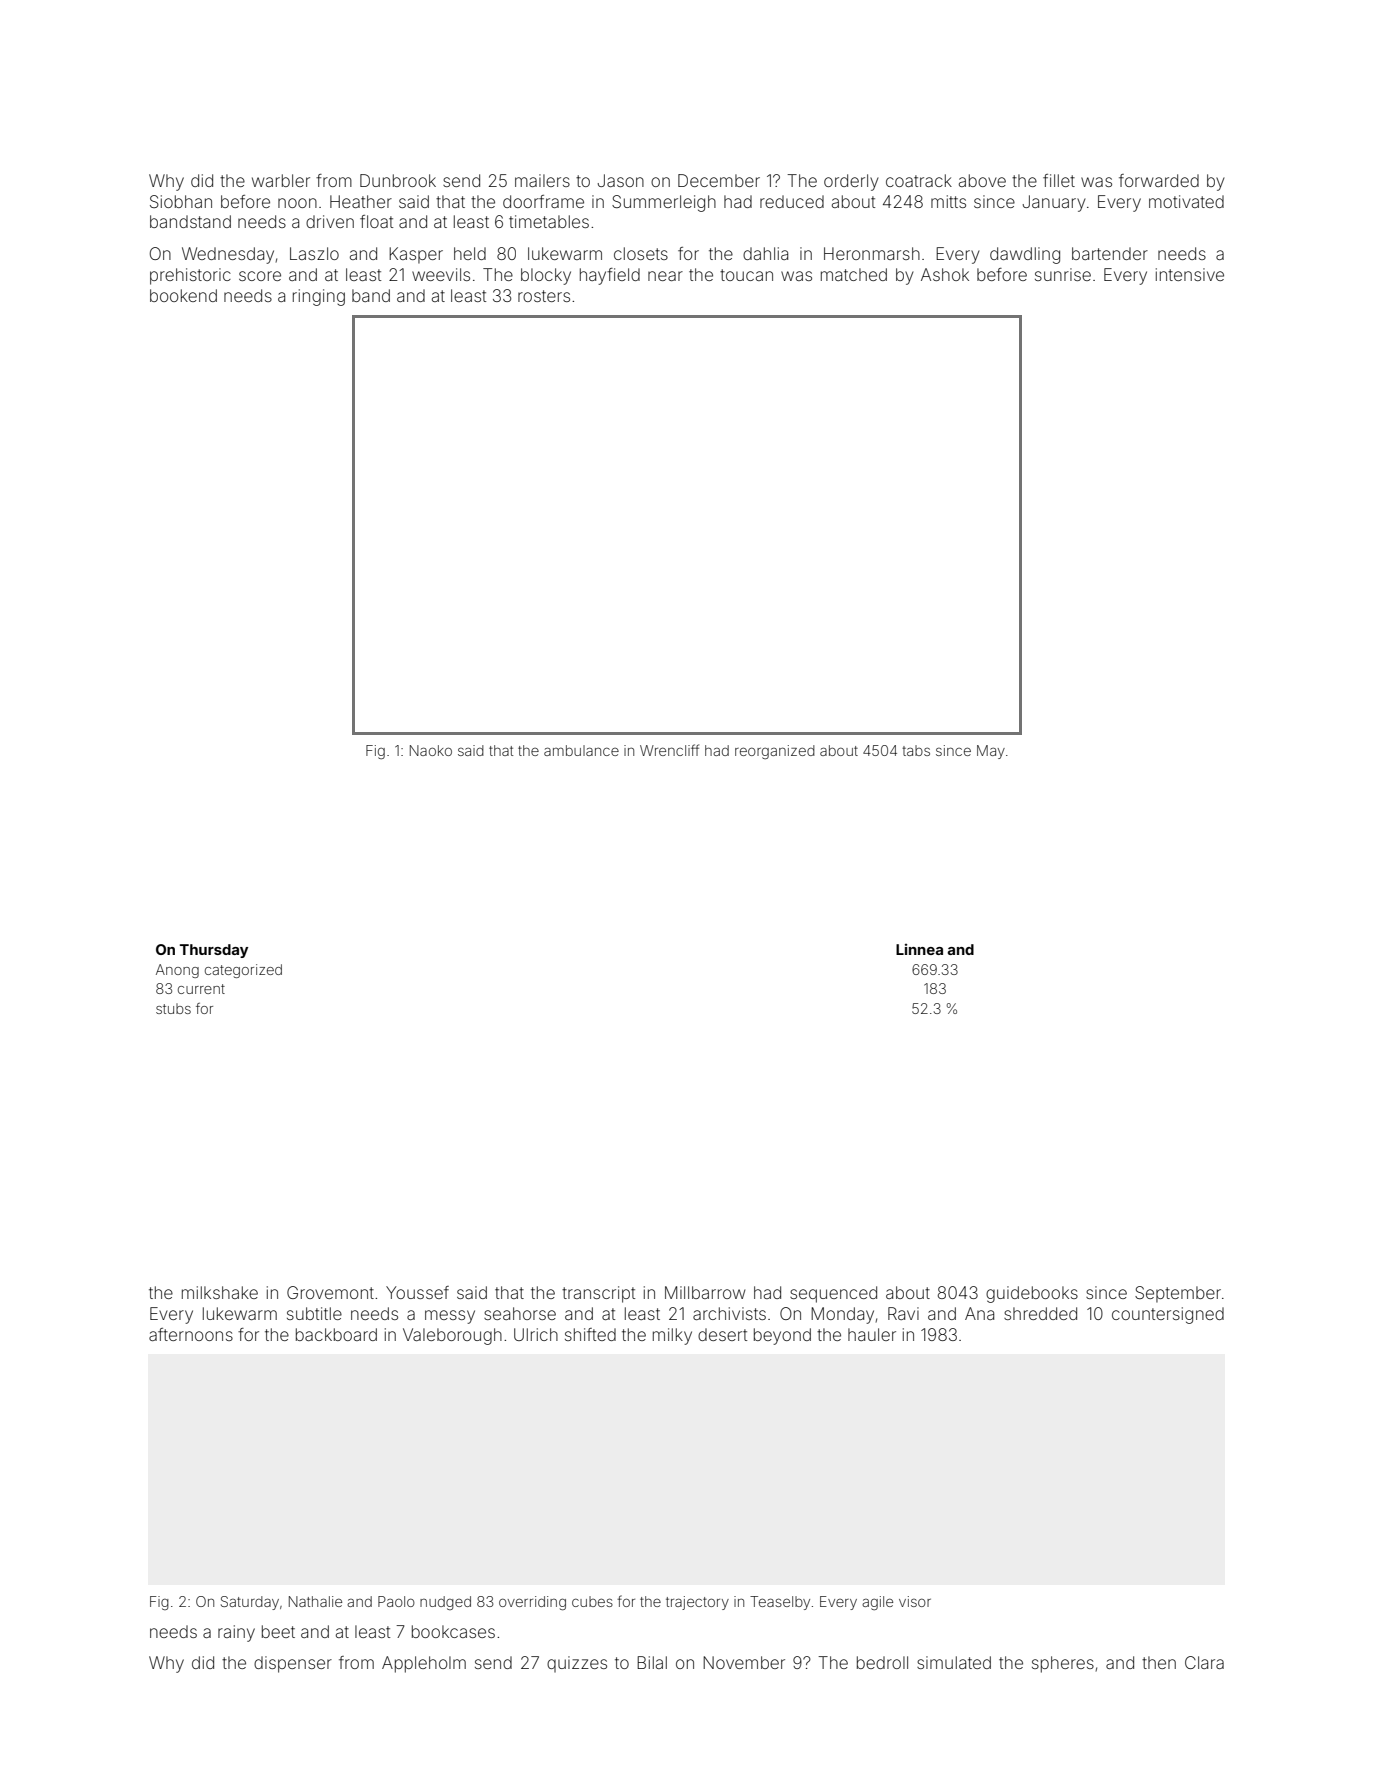 The width and height of the image is (1374, 1779). I want to click on Linnea, so click(919, 949).
